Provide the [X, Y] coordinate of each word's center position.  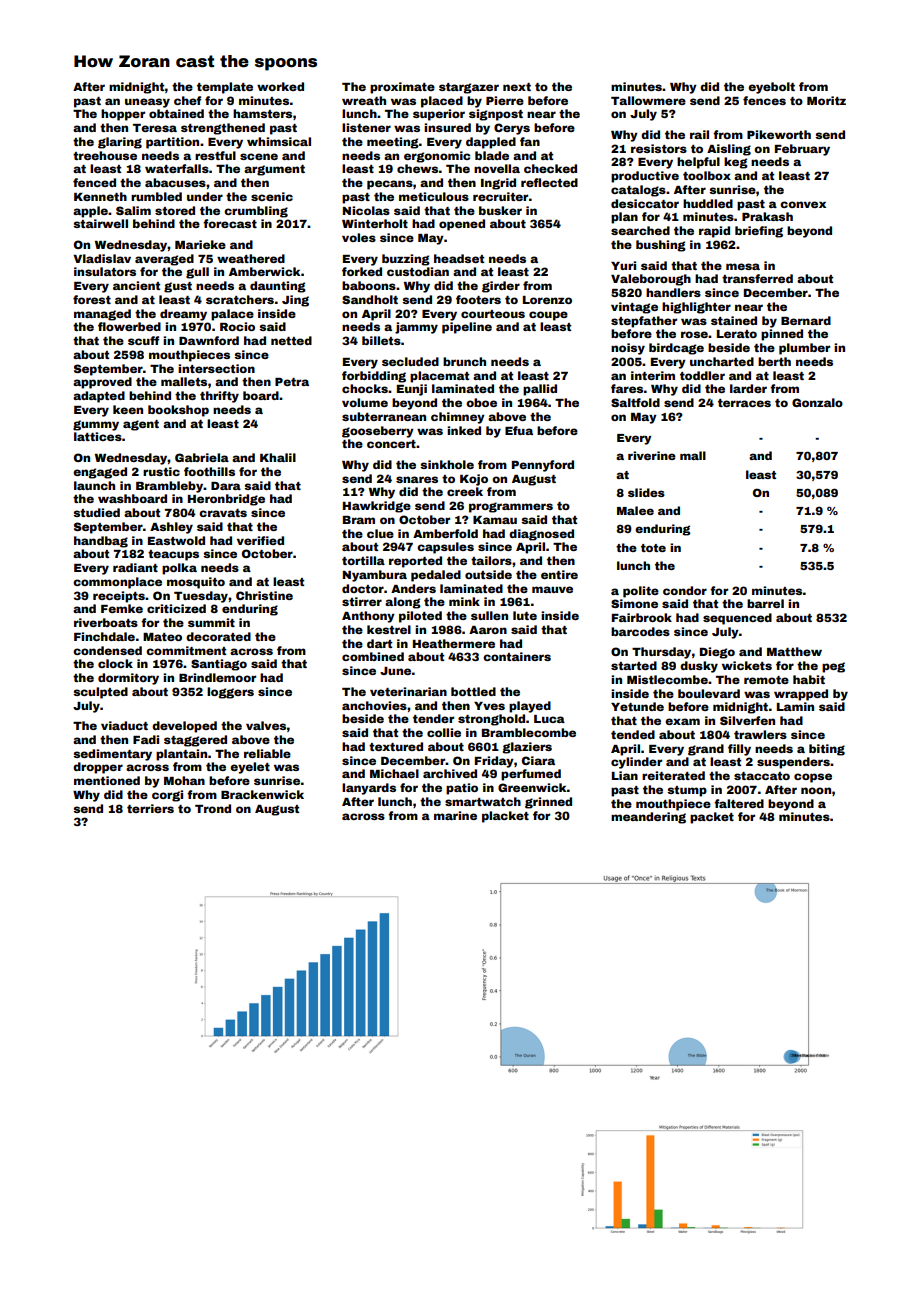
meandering [648, 818]
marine [455, 815]
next [517, 87]
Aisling [729, 150]
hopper [123, 115]
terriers [150, 808]
